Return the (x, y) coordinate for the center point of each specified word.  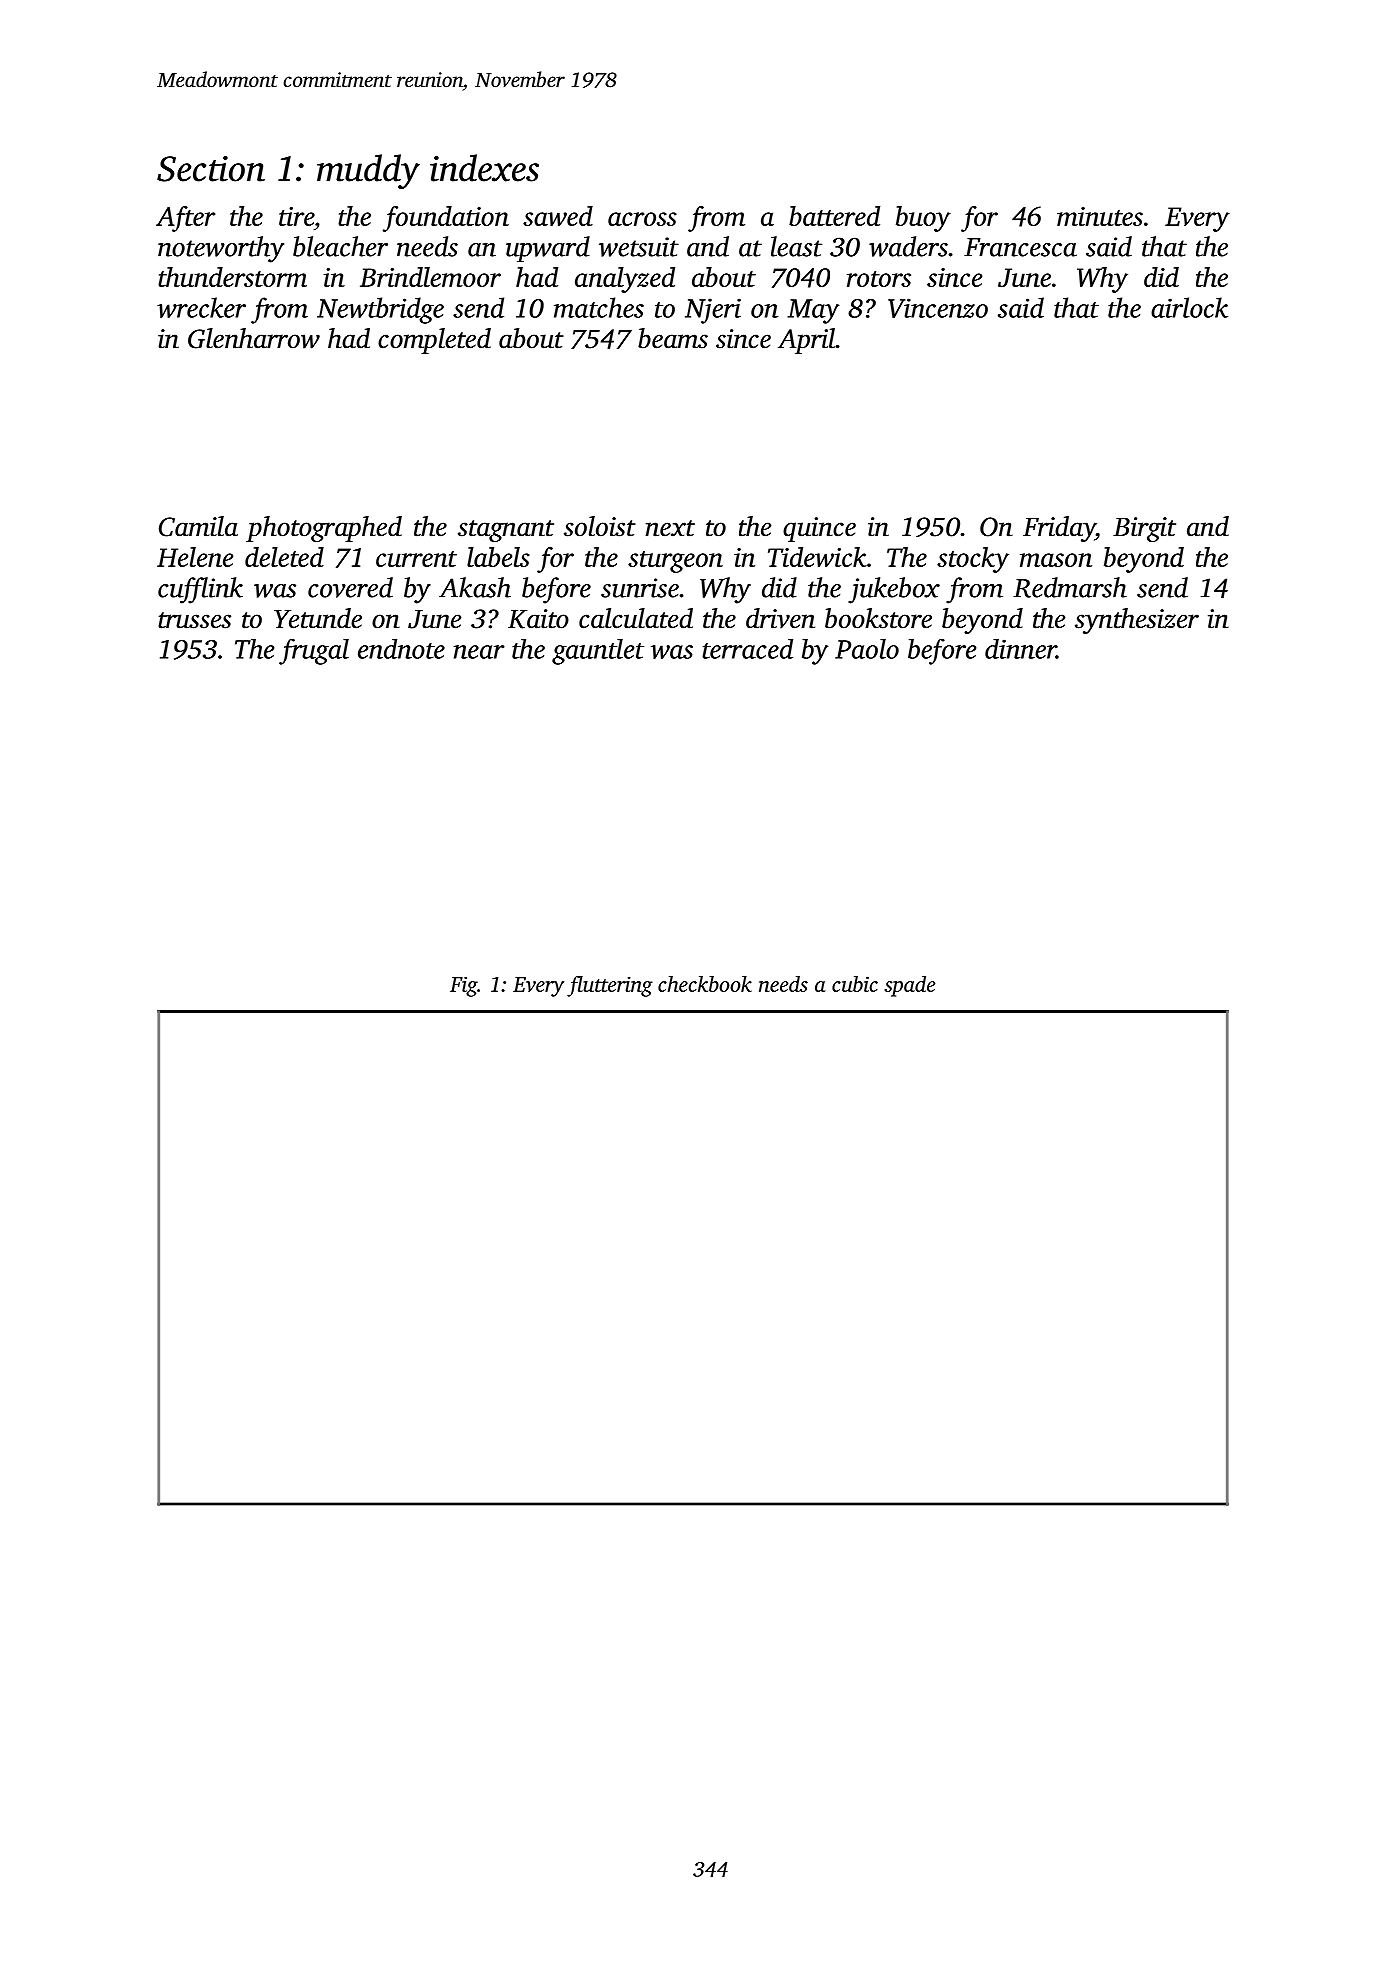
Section (211, 169)
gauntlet (598, 652)
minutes (1100, 216)
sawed (558, 216)
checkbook (705, 984)
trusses (194, 620)
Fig (463, 986)
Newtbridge (380, 310)
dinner (1020, 649)
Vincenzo (938, 308)
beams (673, 338)
